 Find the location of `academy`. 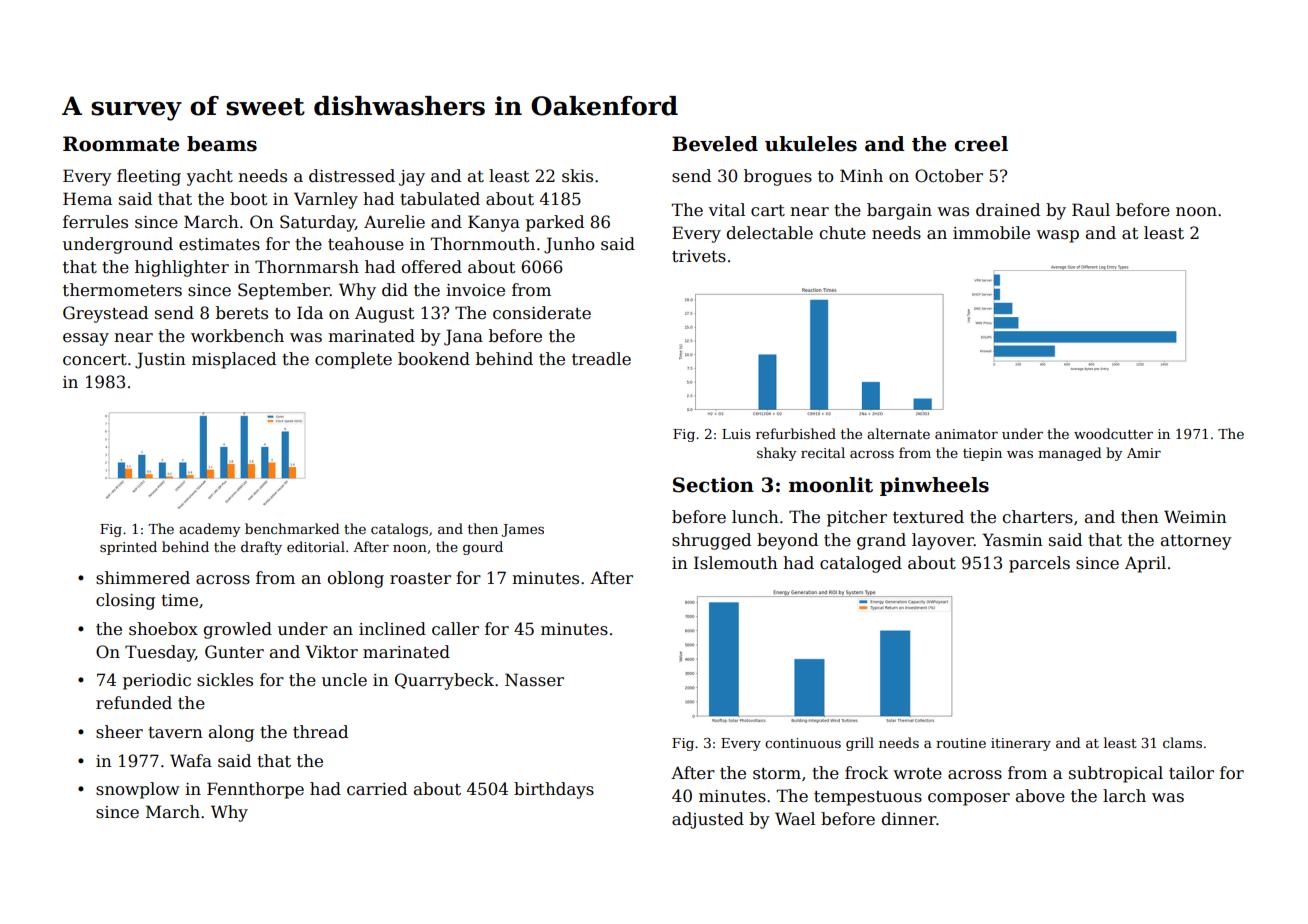

academy is located at coordinates (209, 530).
